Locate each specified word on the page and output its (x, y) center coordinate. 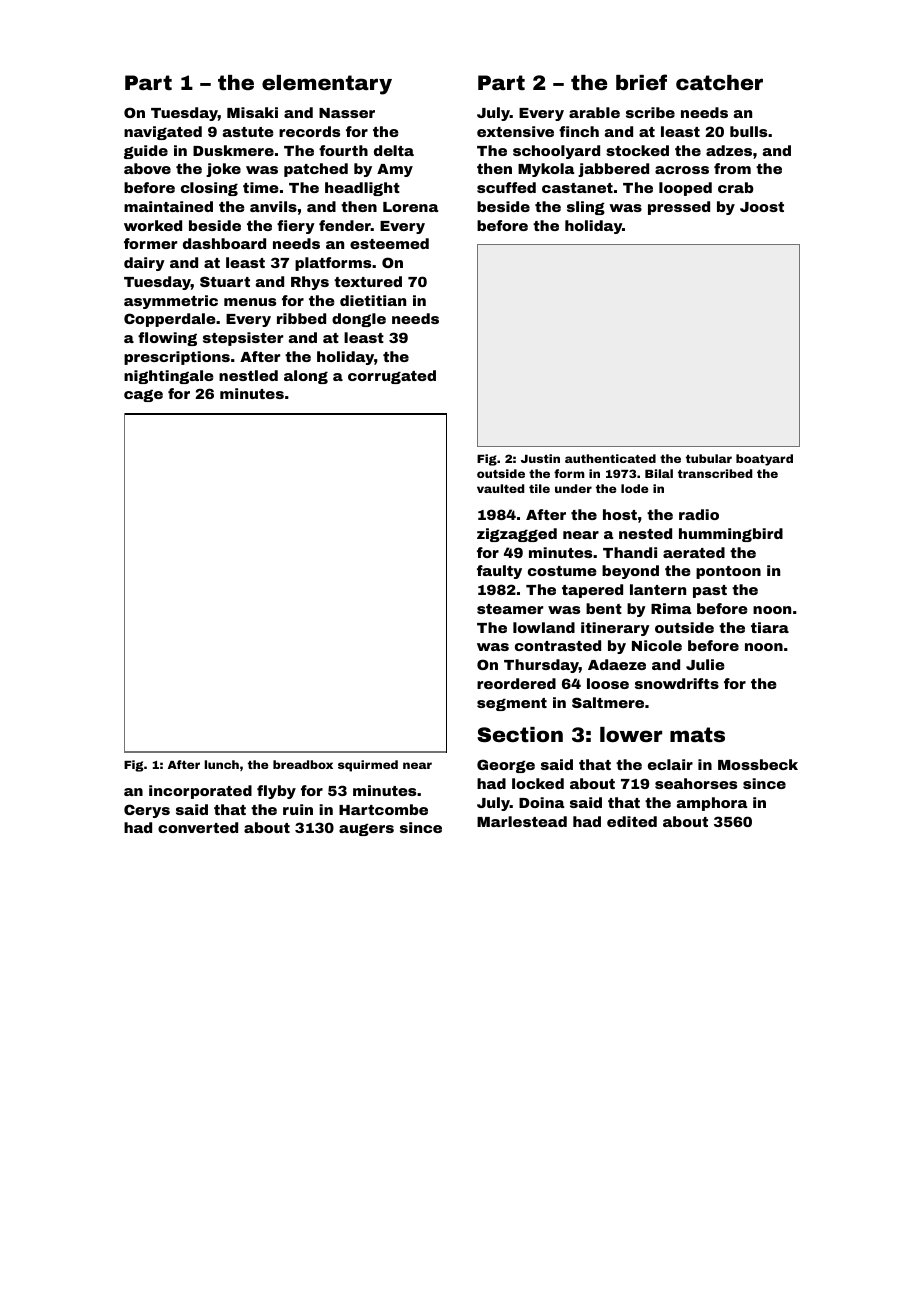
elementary (327, 85)
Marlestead (522, 821)
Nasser (347, 113)
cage (143, 395)
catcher (719, 82)
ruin (298, 809)
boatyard (764, 460)
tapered (592, 591)
